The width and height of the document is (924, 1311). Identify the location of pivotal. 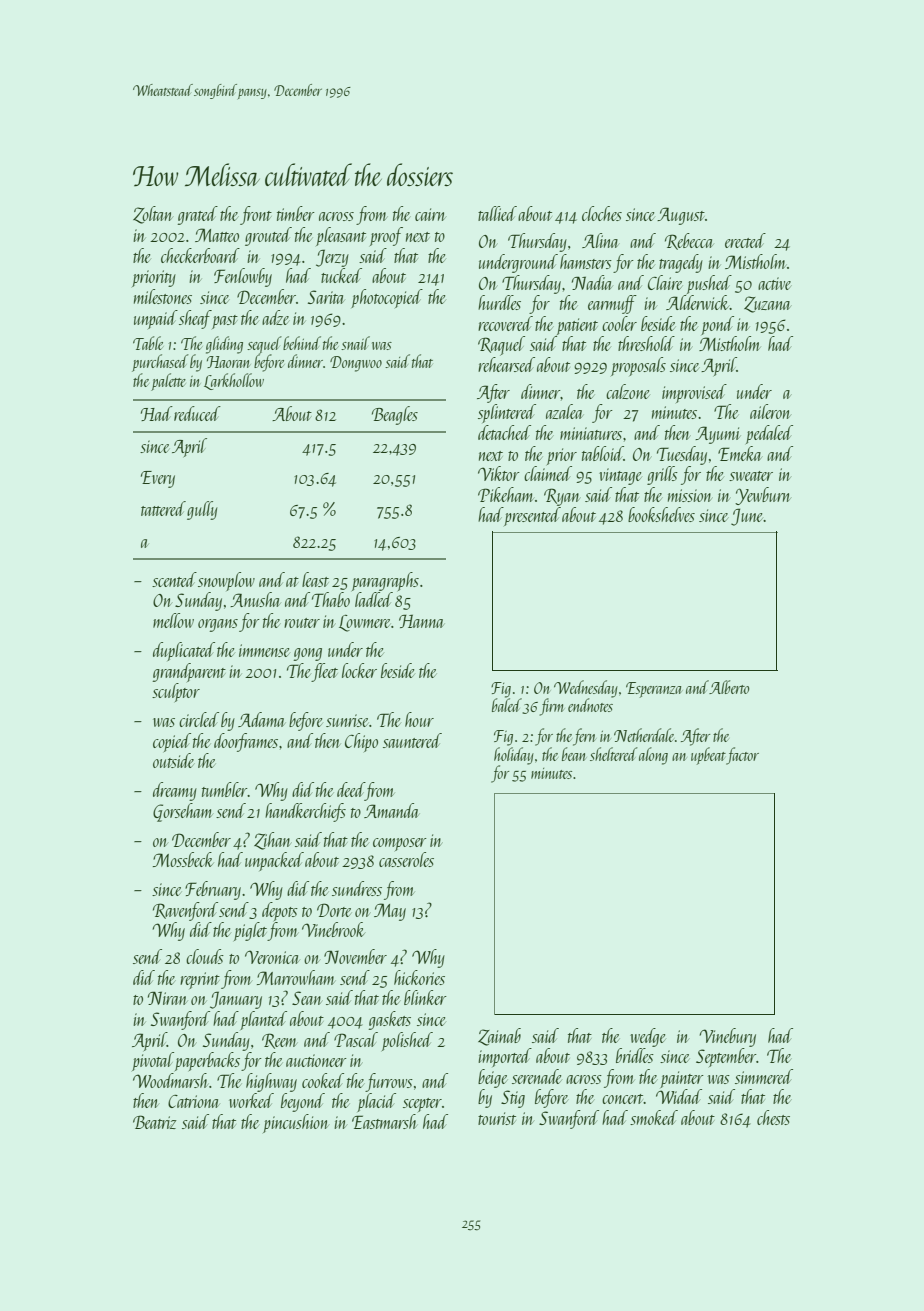
(153, 1061).
